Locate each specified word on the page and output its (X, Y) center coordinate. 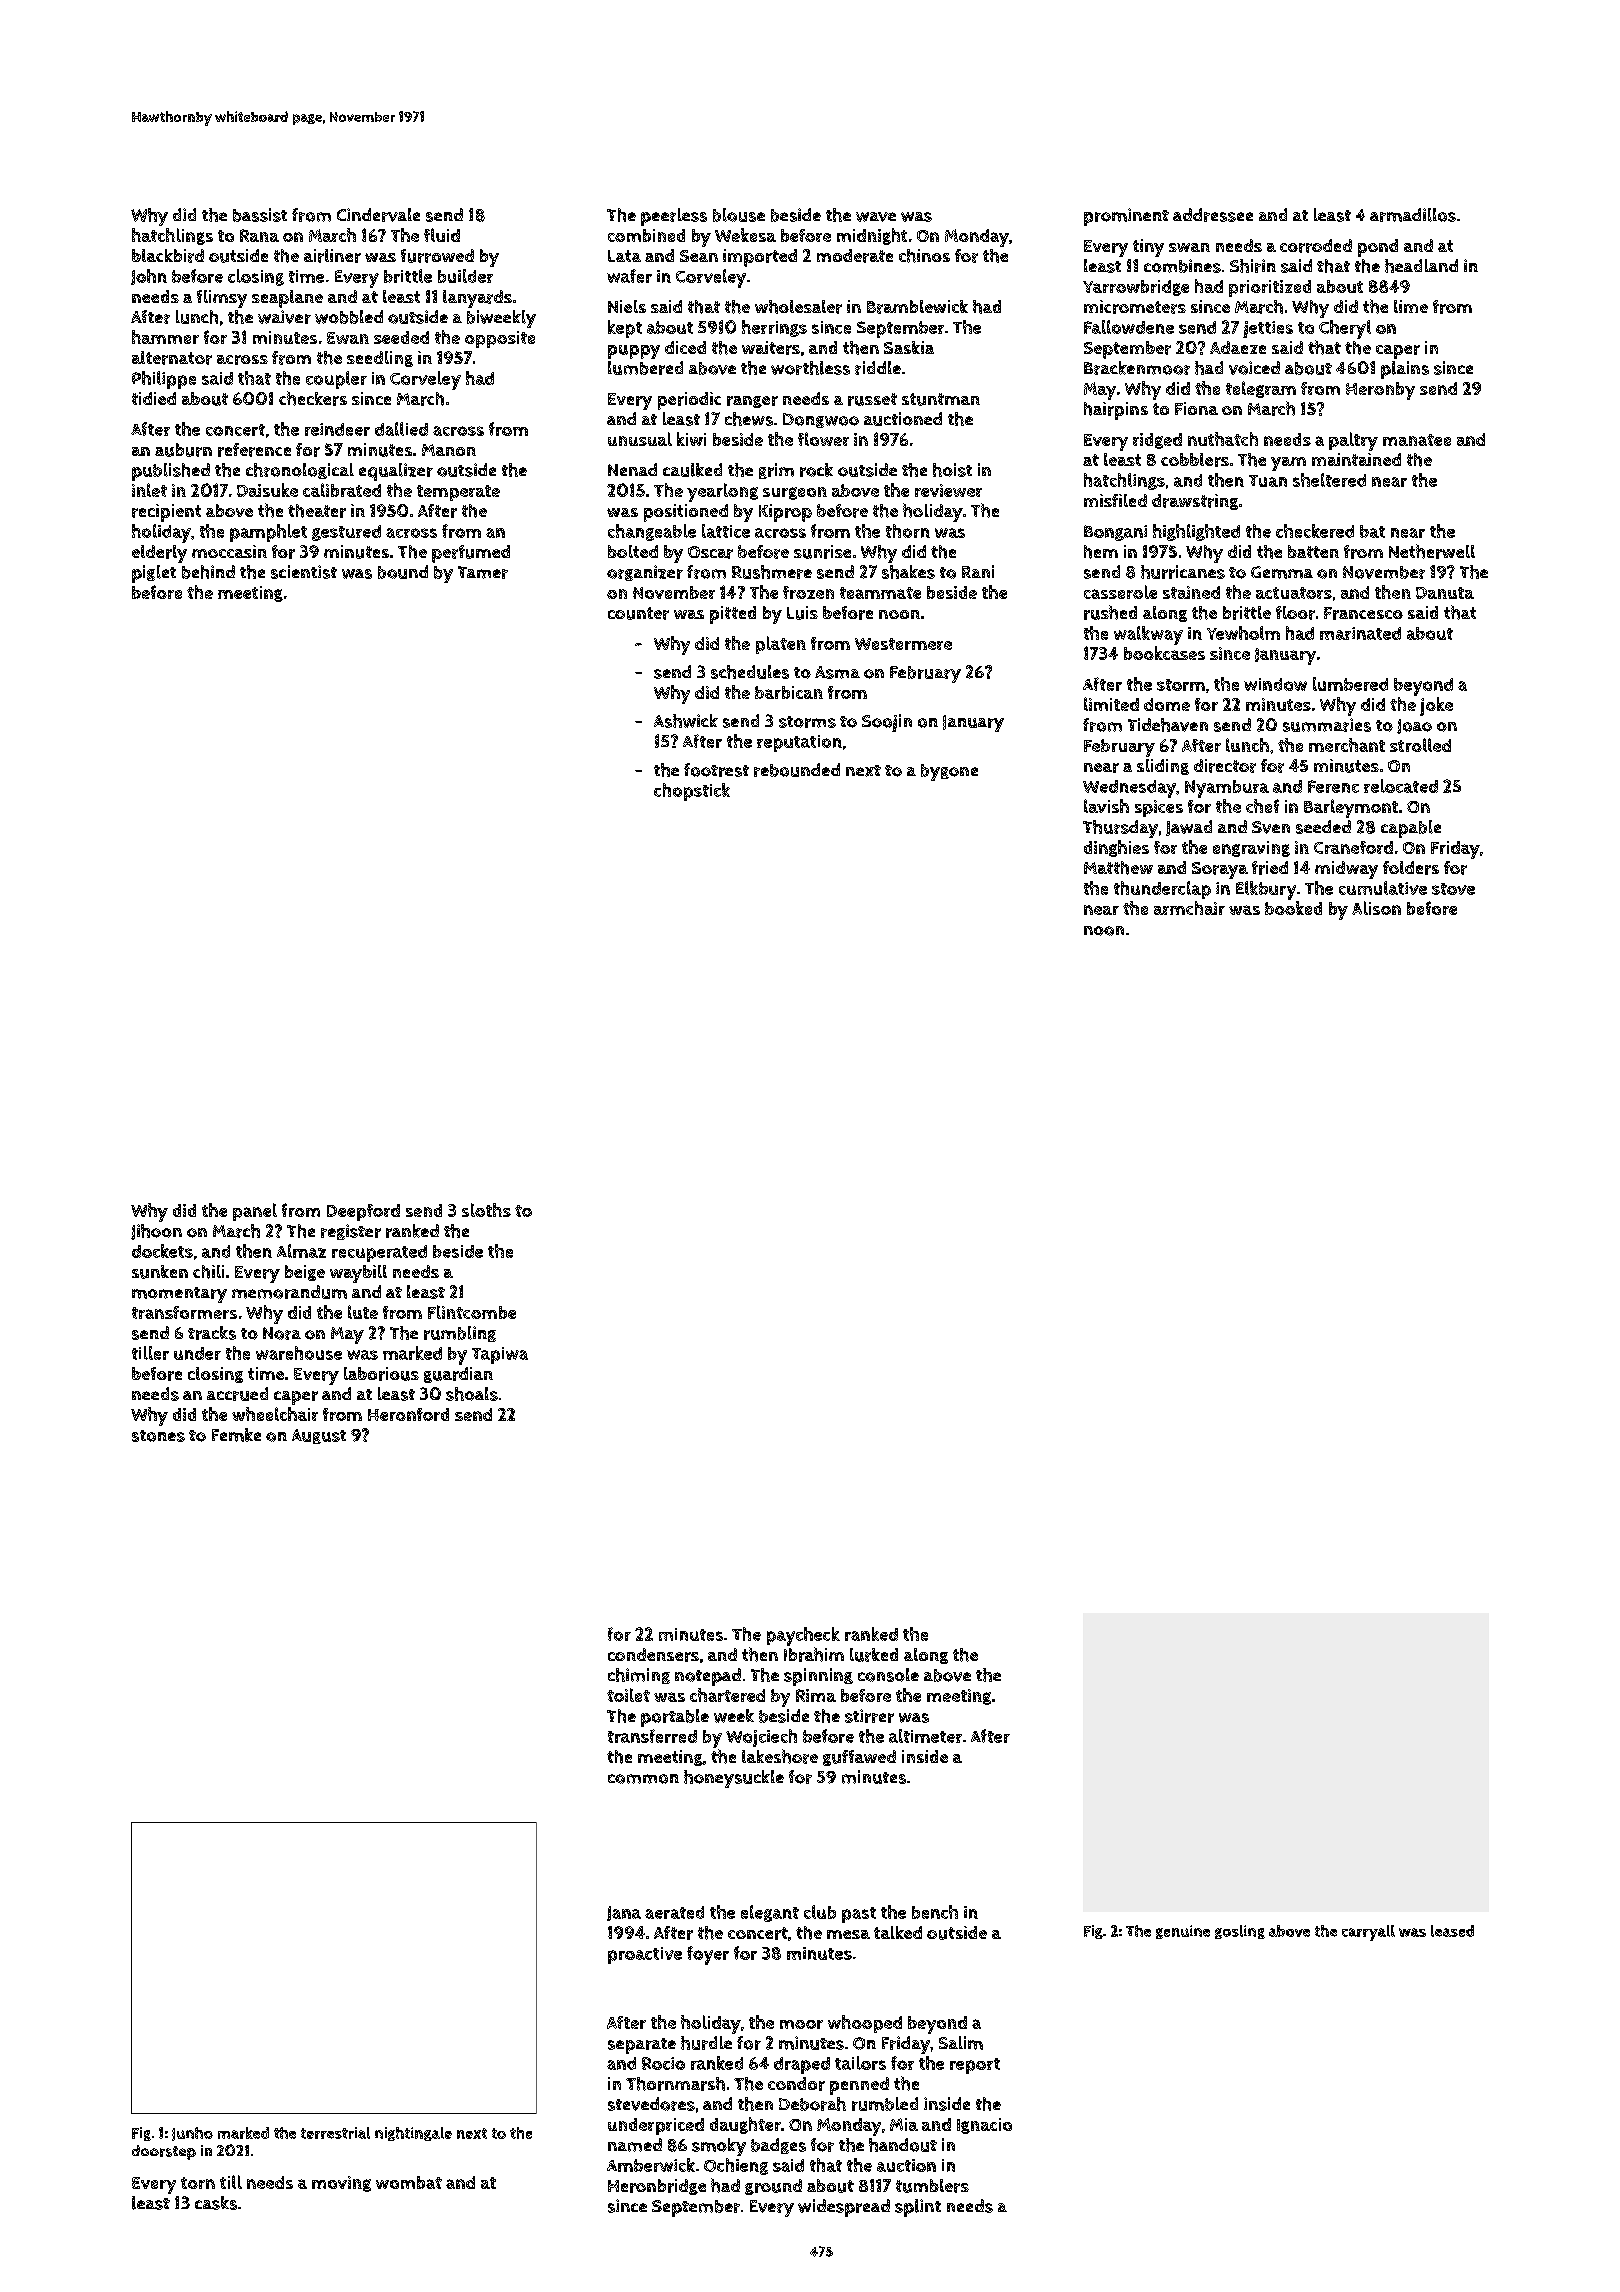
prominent (1126, 217)
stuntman (941, 399)
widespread (844, 2208)
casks (216, 2203)
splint (918, 2208)
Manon (449, 450)
